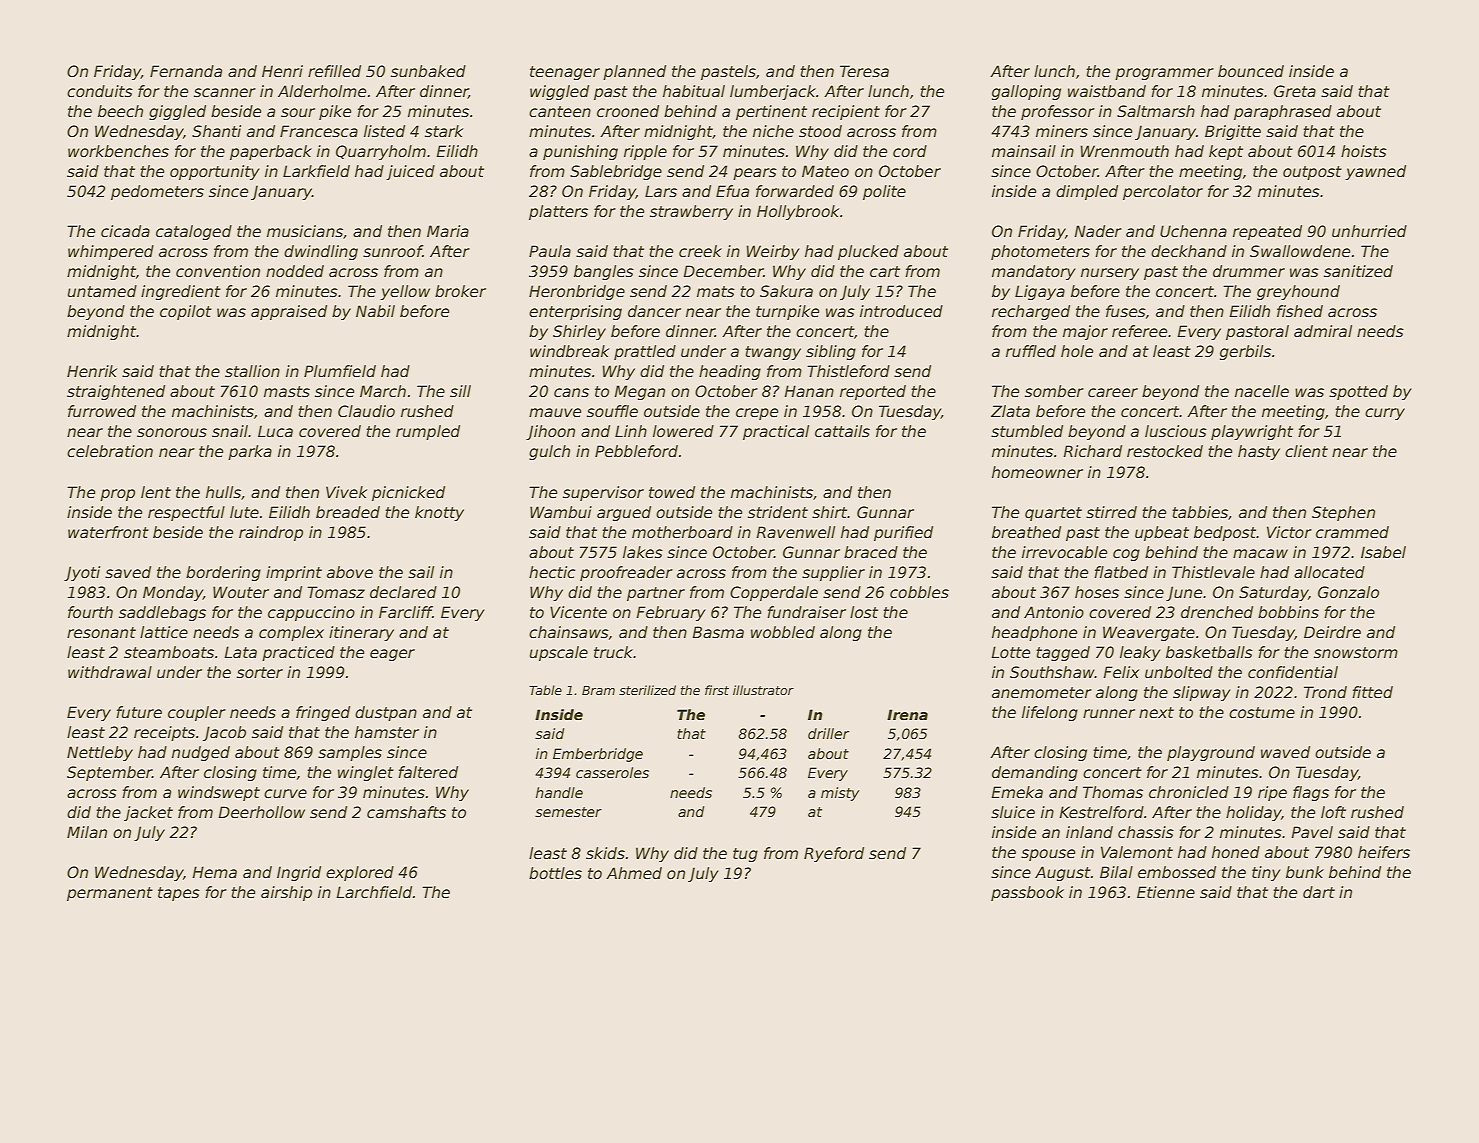 Image resolution: width=1479 pixels, height=1143 pixels. Describe the element at coordinates (406, 612) in the screenshot. I see `Farcliff` at that location.
